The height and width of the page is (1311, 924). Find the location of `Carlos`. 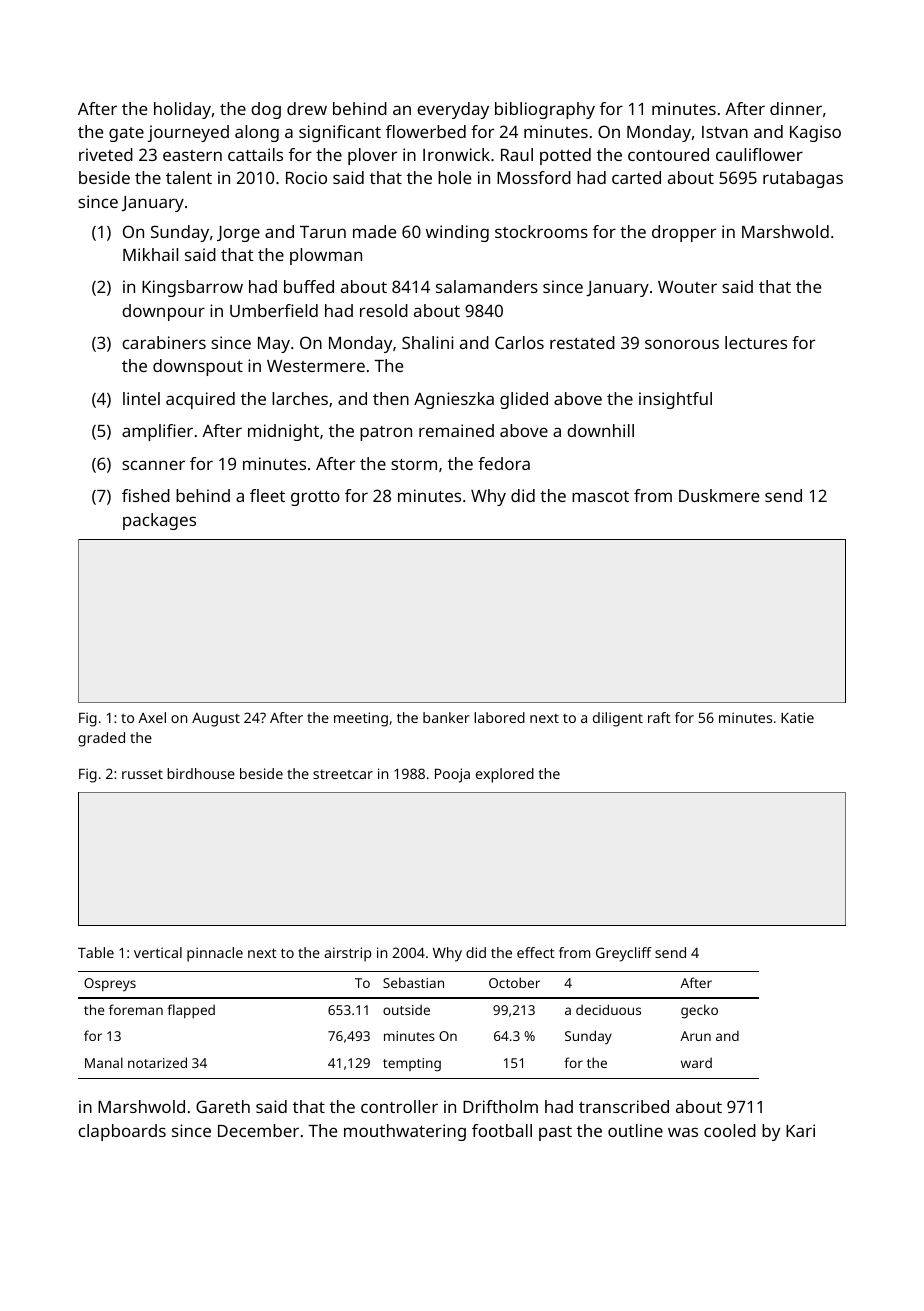

Carlos is located at coordinates (519, 342).
